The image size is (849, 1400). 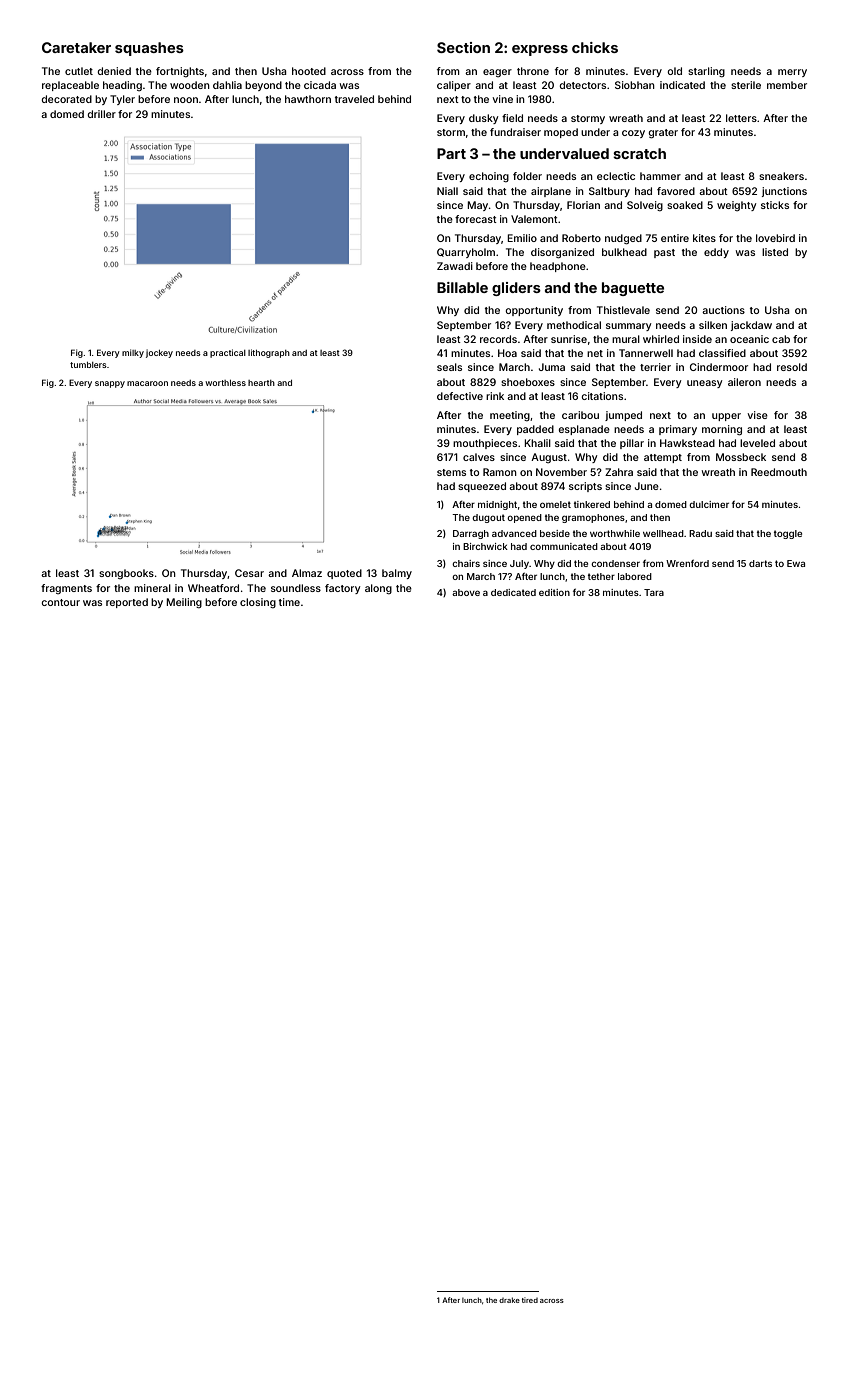 What do you see at coordinates (554, 592) in the page?
I see `edition` at bounding box center [554, 592].
